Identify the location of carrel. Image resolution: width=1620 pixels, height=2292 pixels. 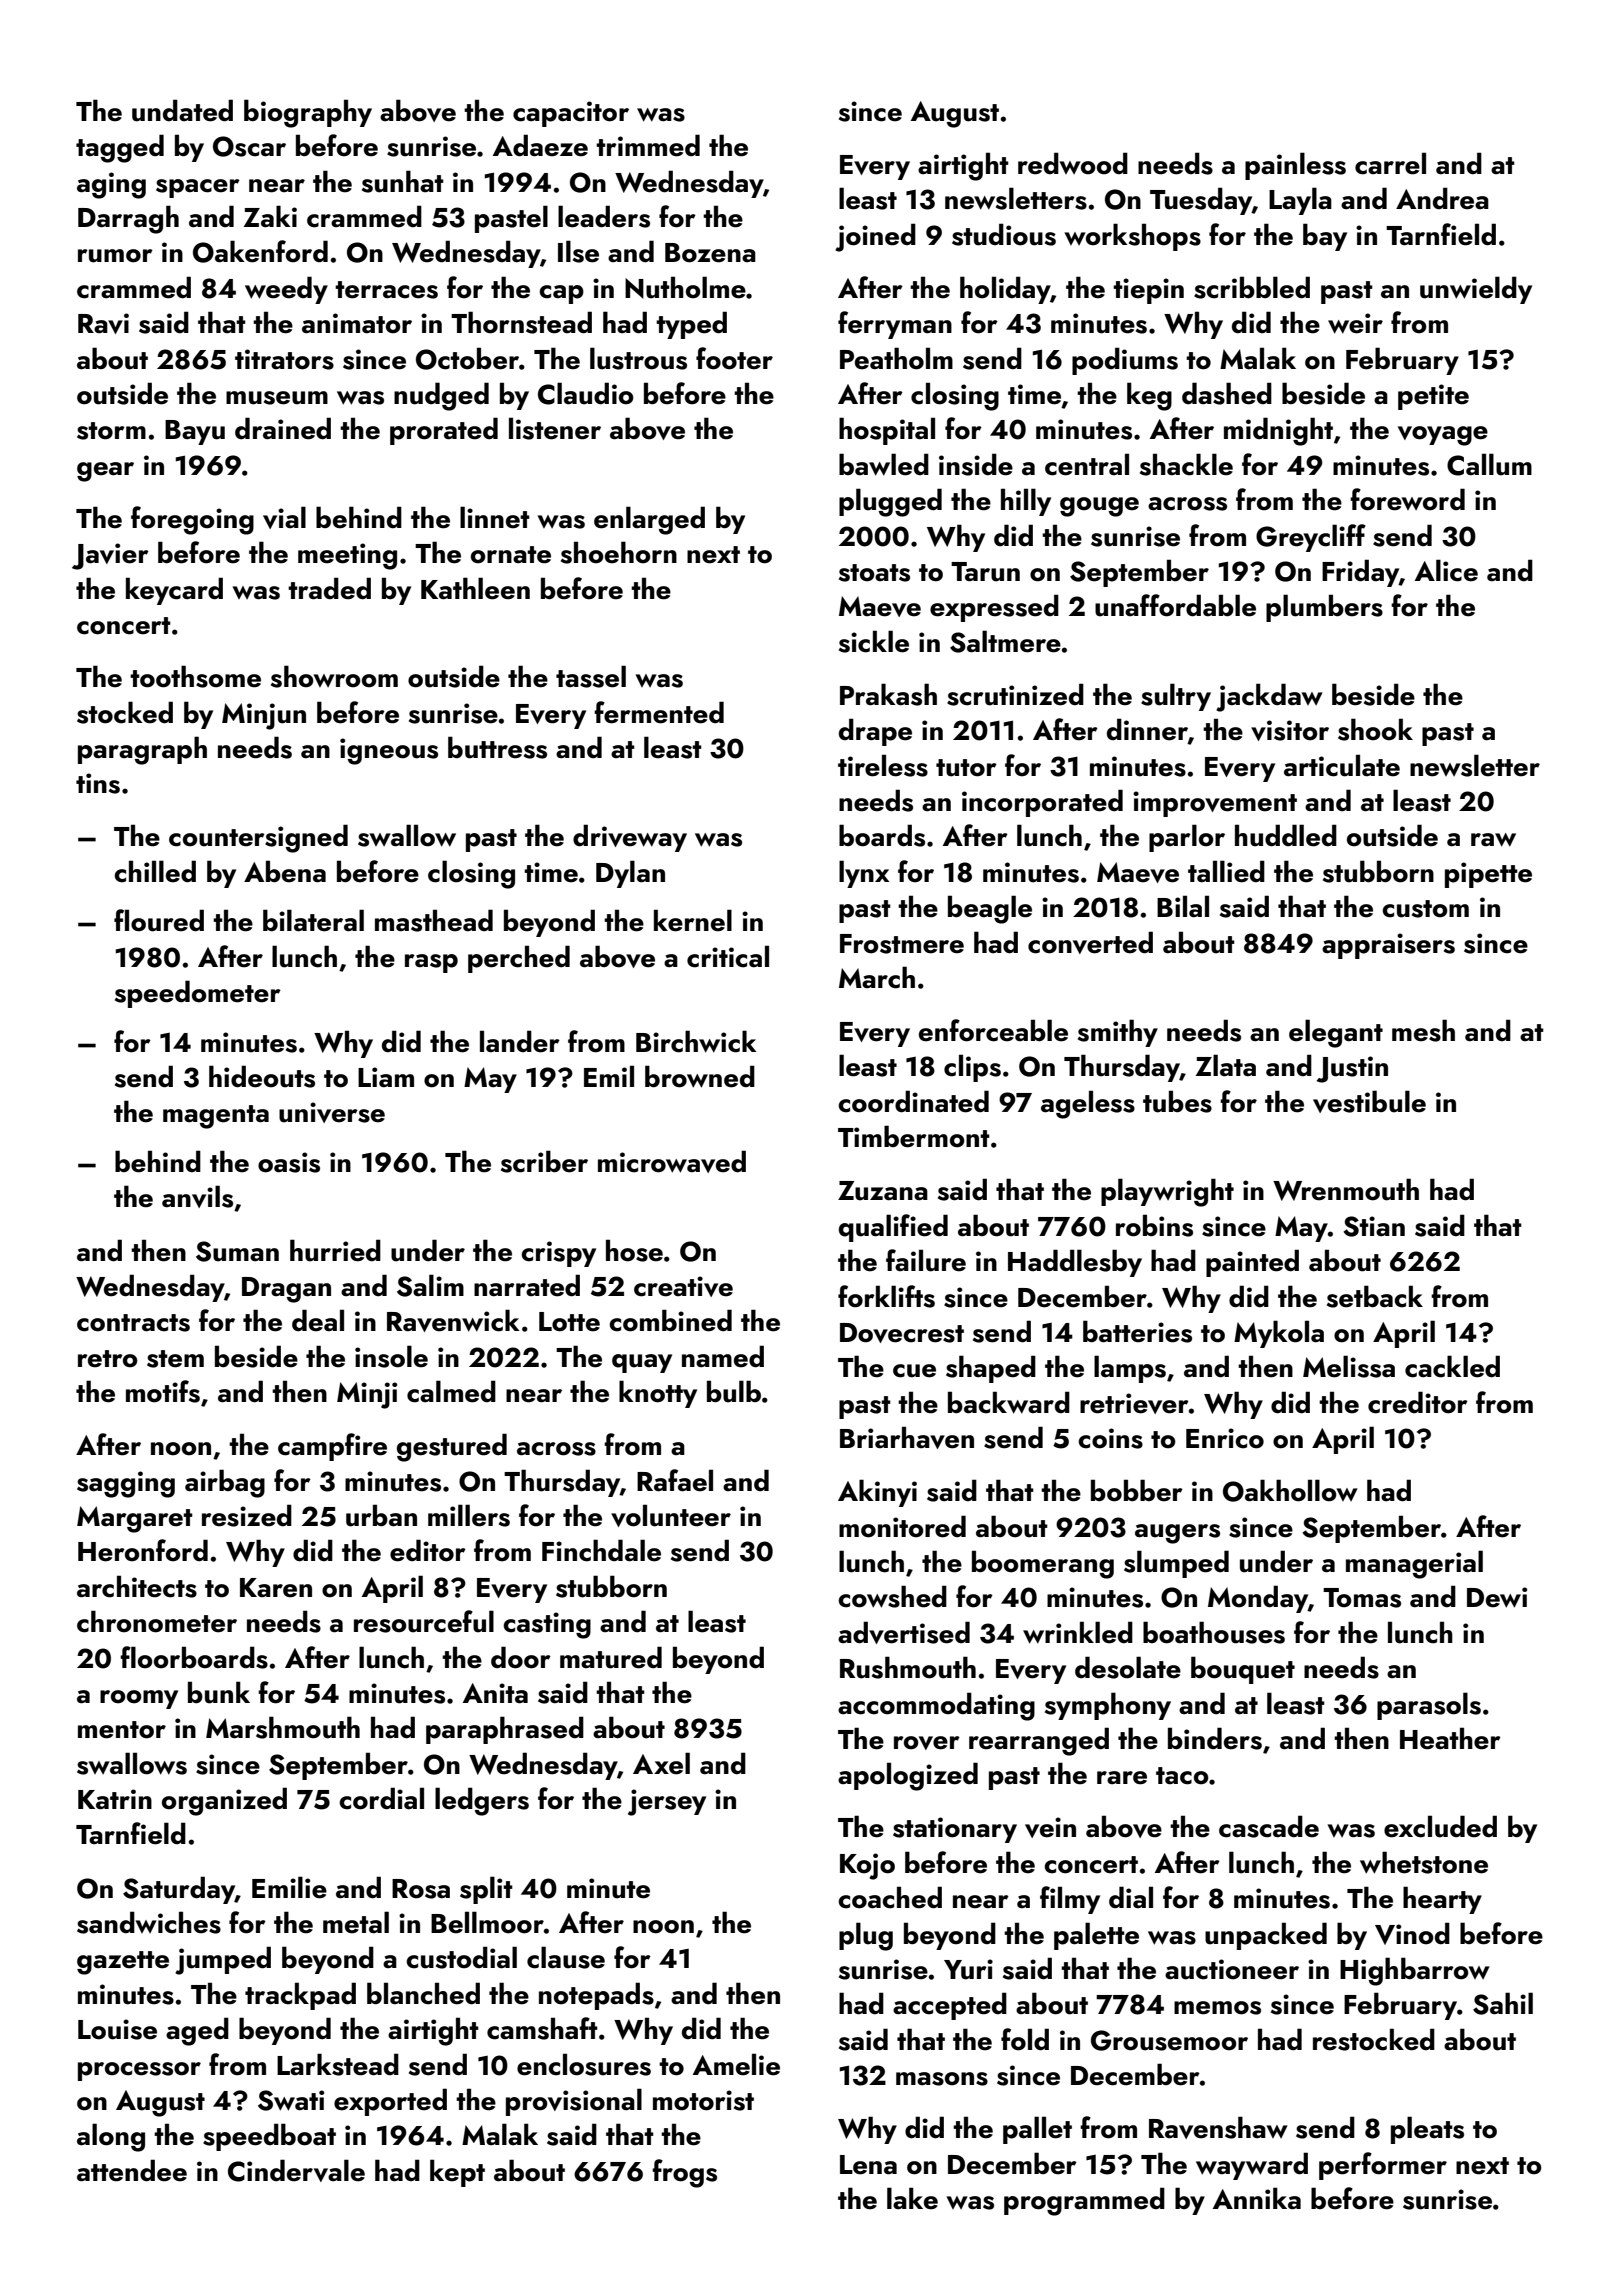
(1390, 163).
